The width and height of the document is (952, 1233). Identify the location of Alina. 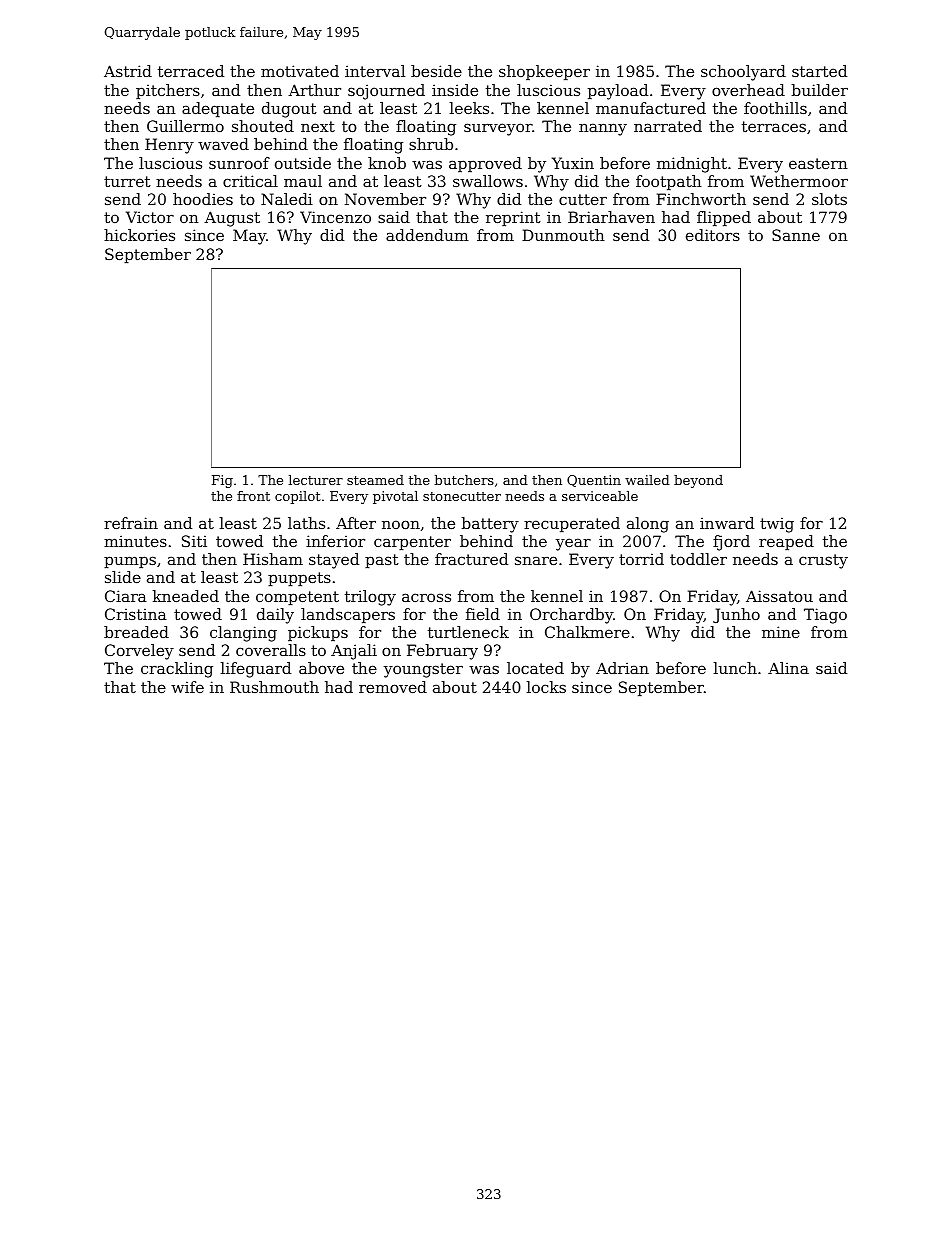
(788, 668).
